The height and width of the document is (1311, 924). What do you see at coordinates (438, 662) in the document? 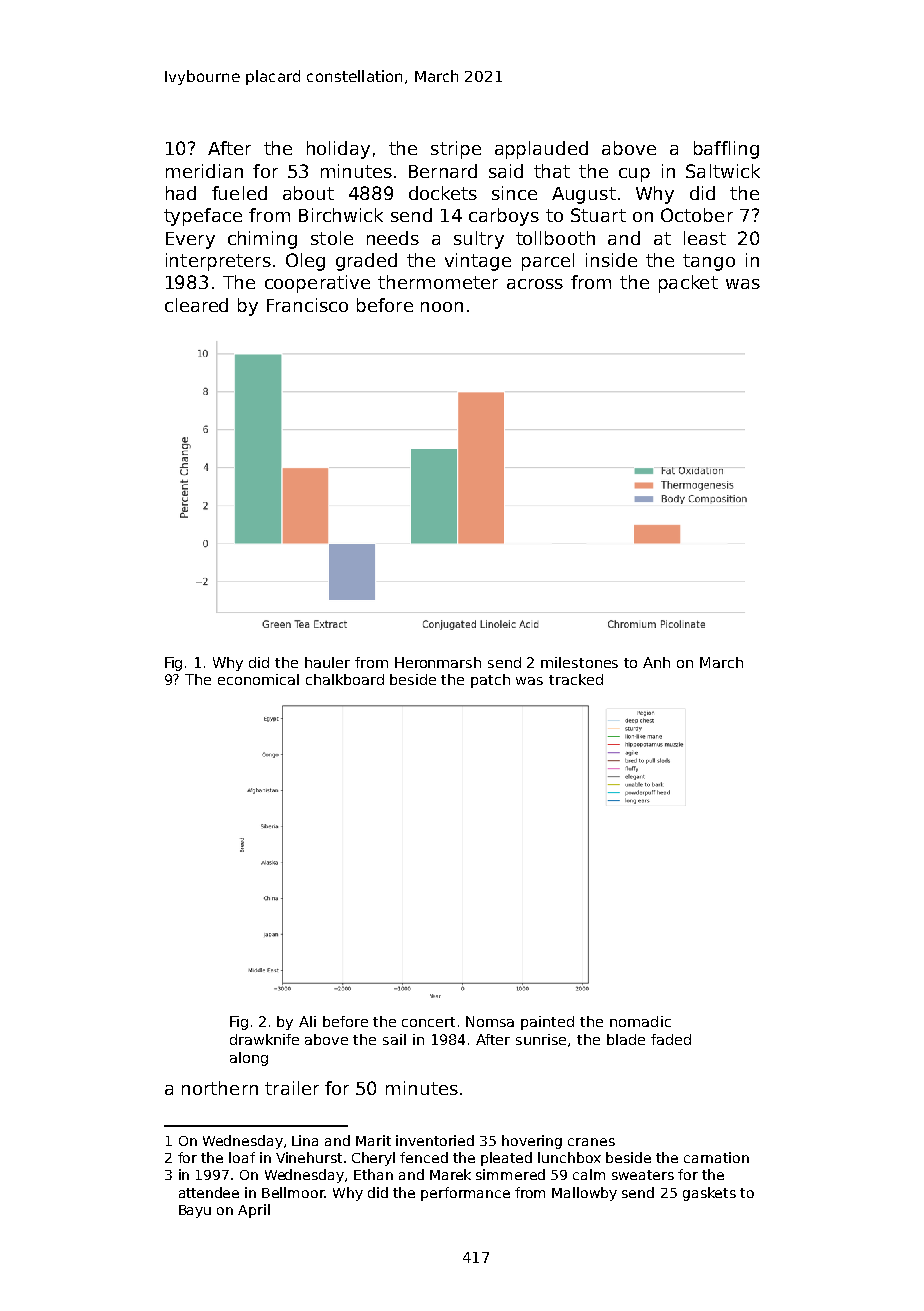
I see `Heronmarsh` at bounding box center [438, 662].
